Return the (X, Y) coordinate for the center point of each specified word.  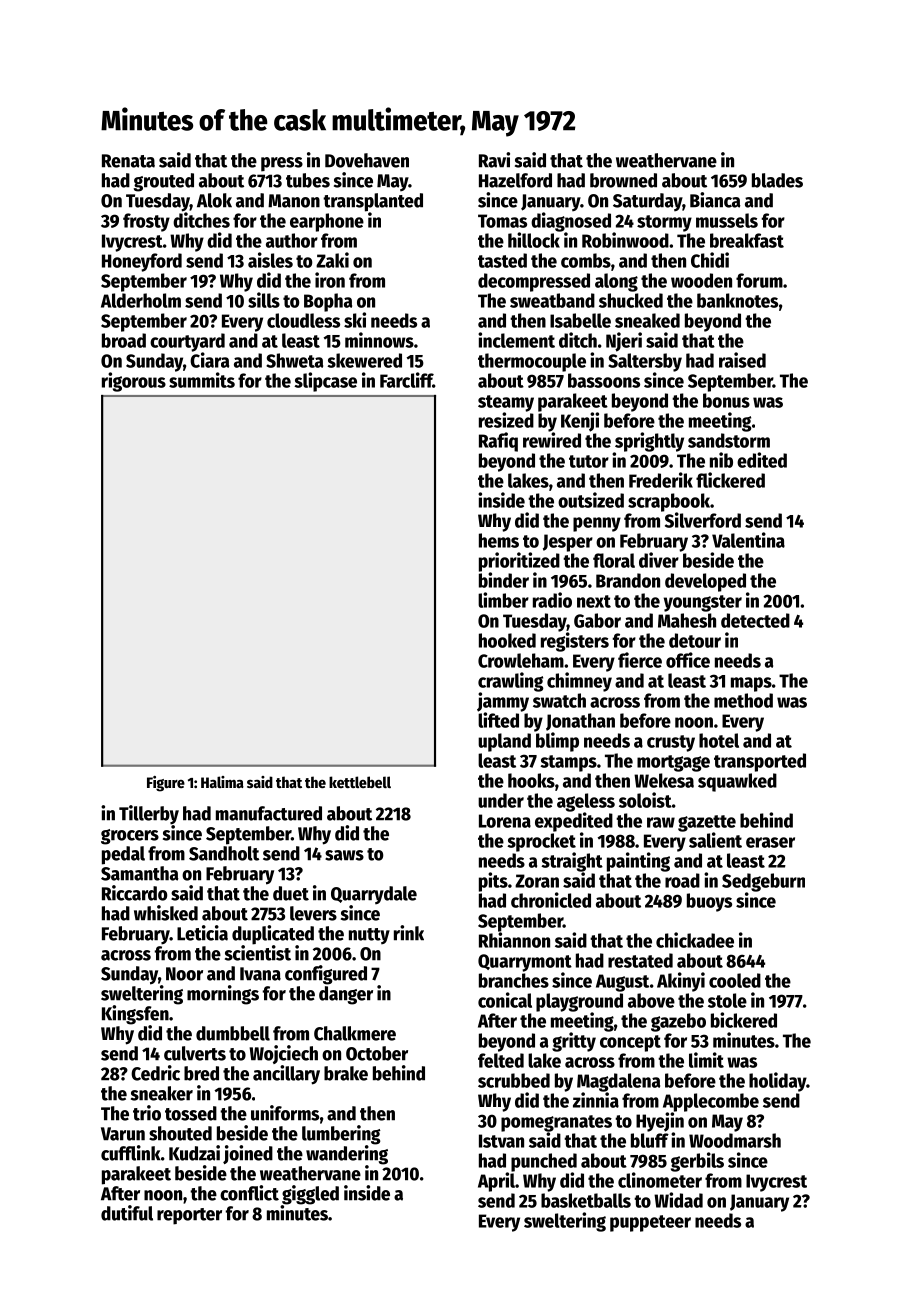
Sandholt (224, 853)
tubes (308, 180)
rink (409, 933)
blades (777, 180)
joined (248, 1154)
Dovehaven (367, 160)
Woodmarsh (735, 1140)
